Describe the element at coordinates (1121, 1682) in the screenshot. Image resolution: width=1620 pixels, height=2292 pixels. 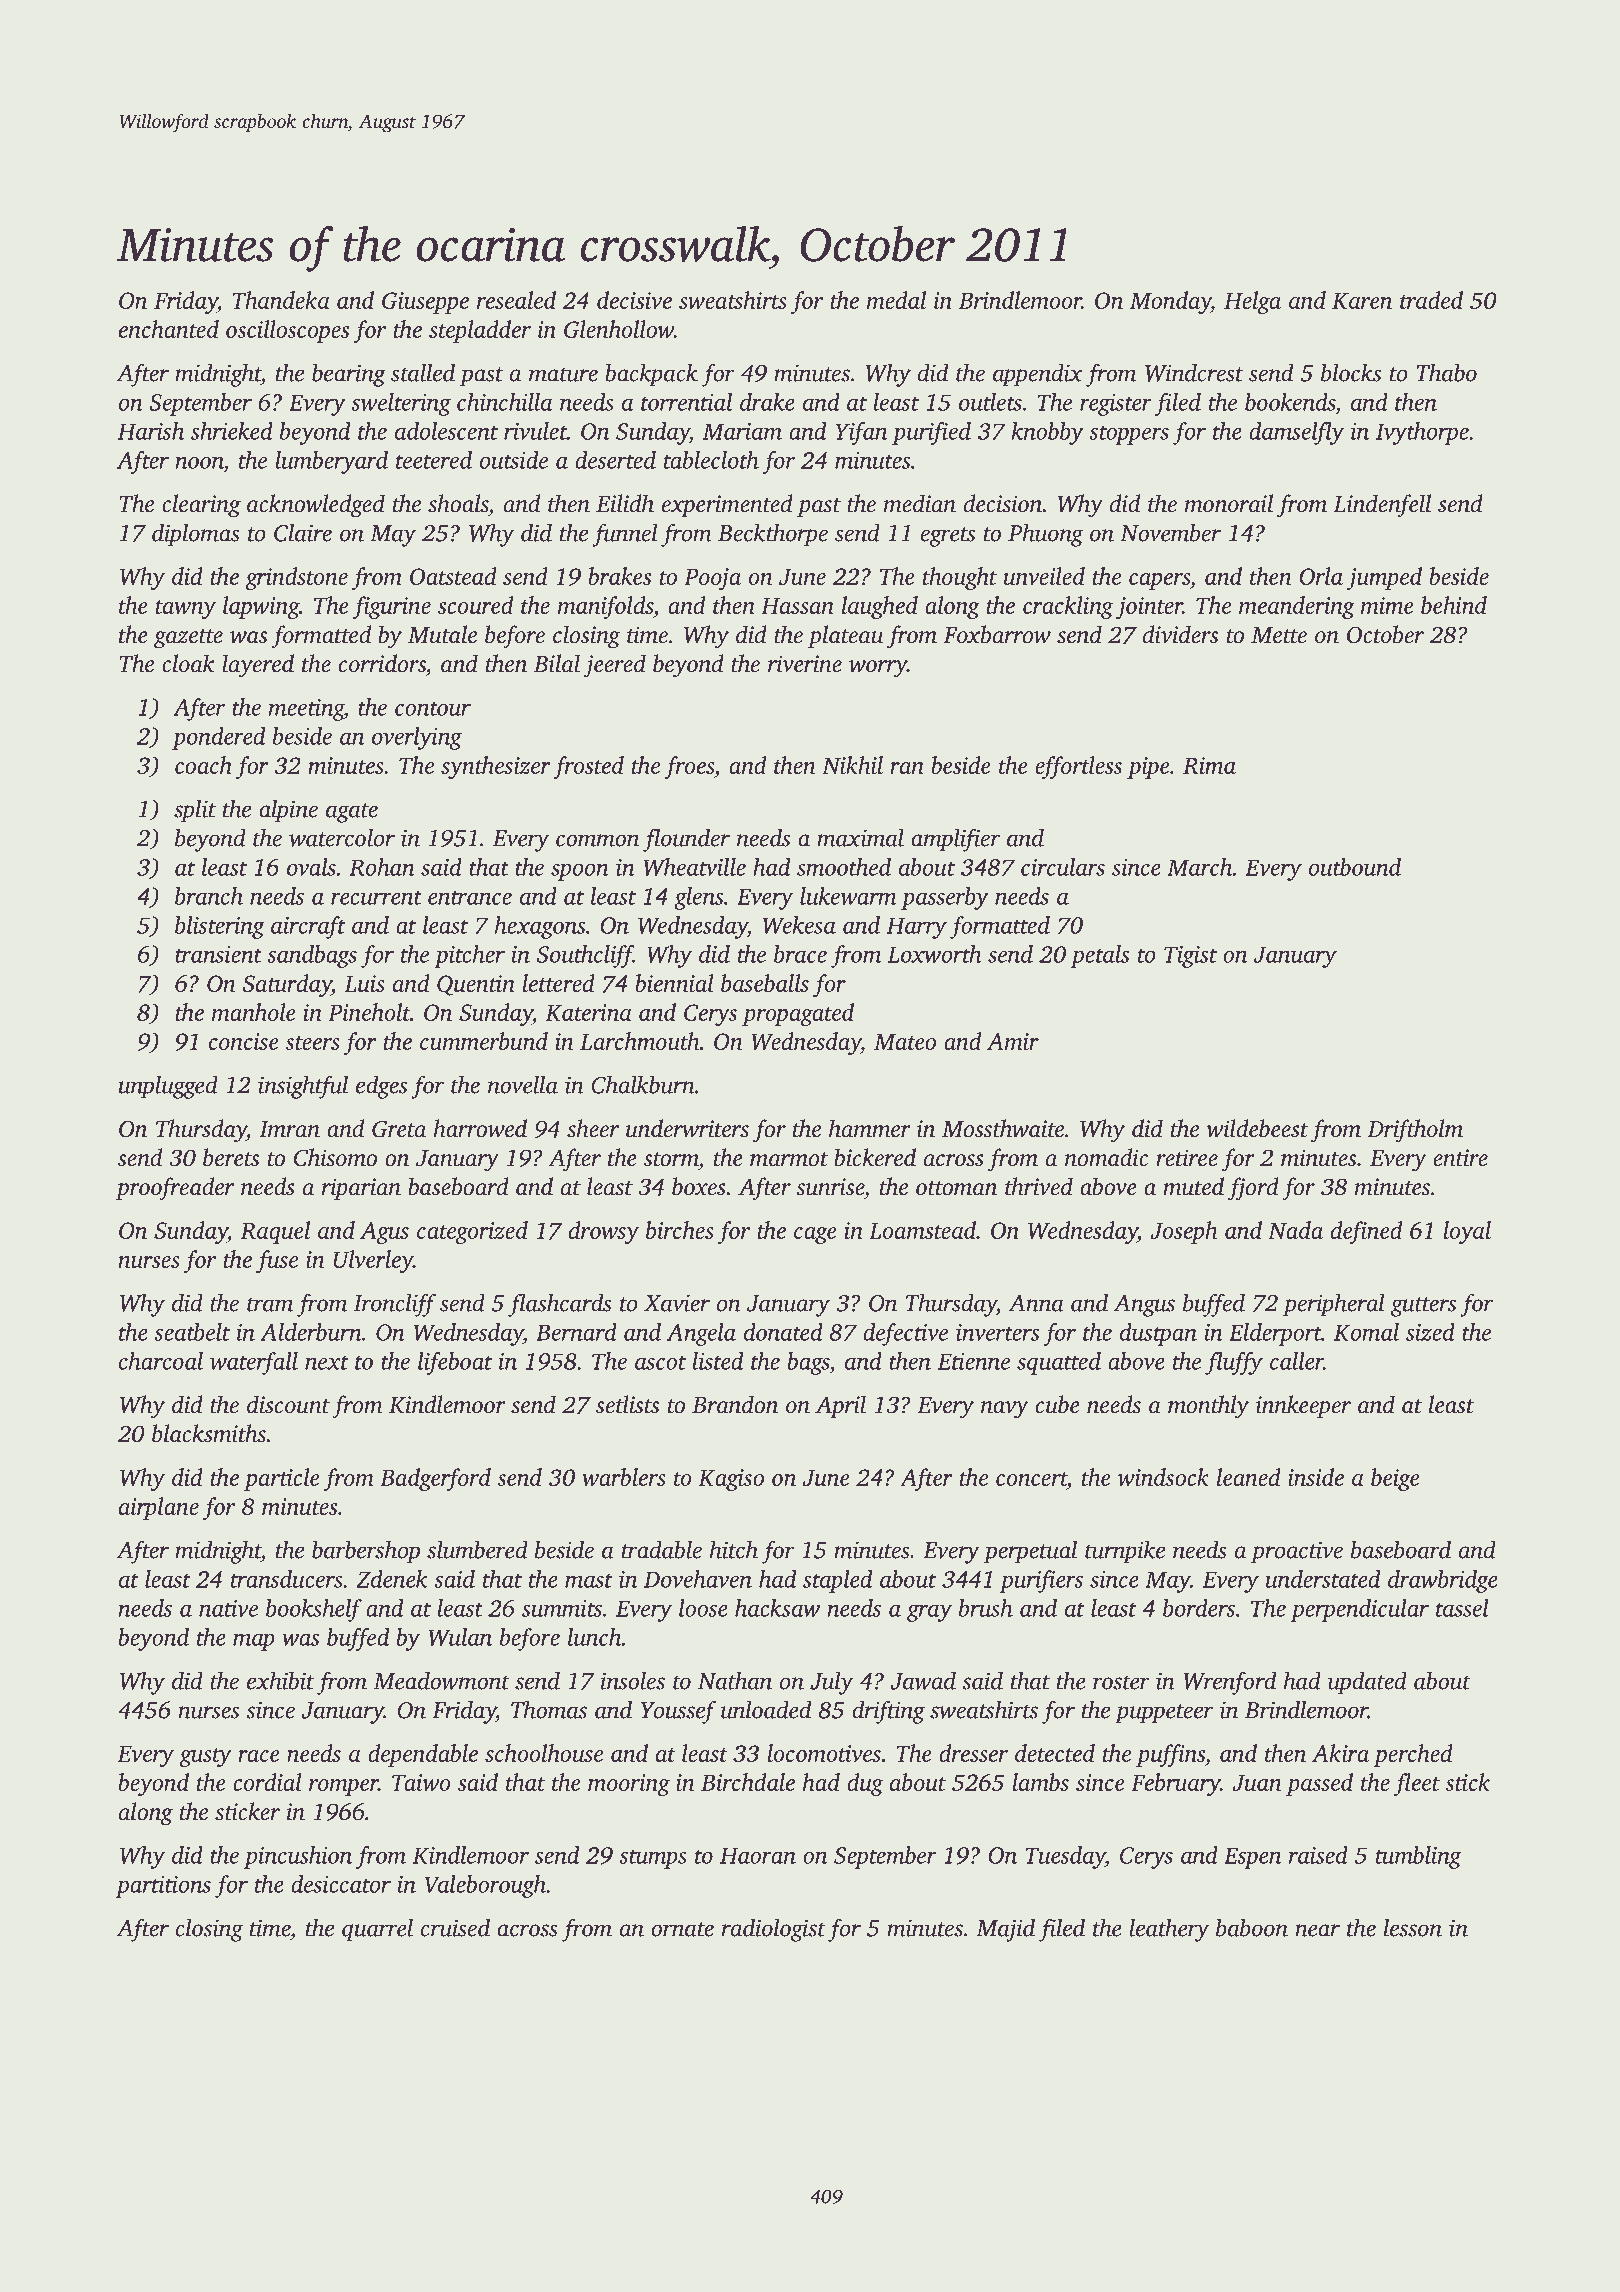
I see `roster` at that location.
